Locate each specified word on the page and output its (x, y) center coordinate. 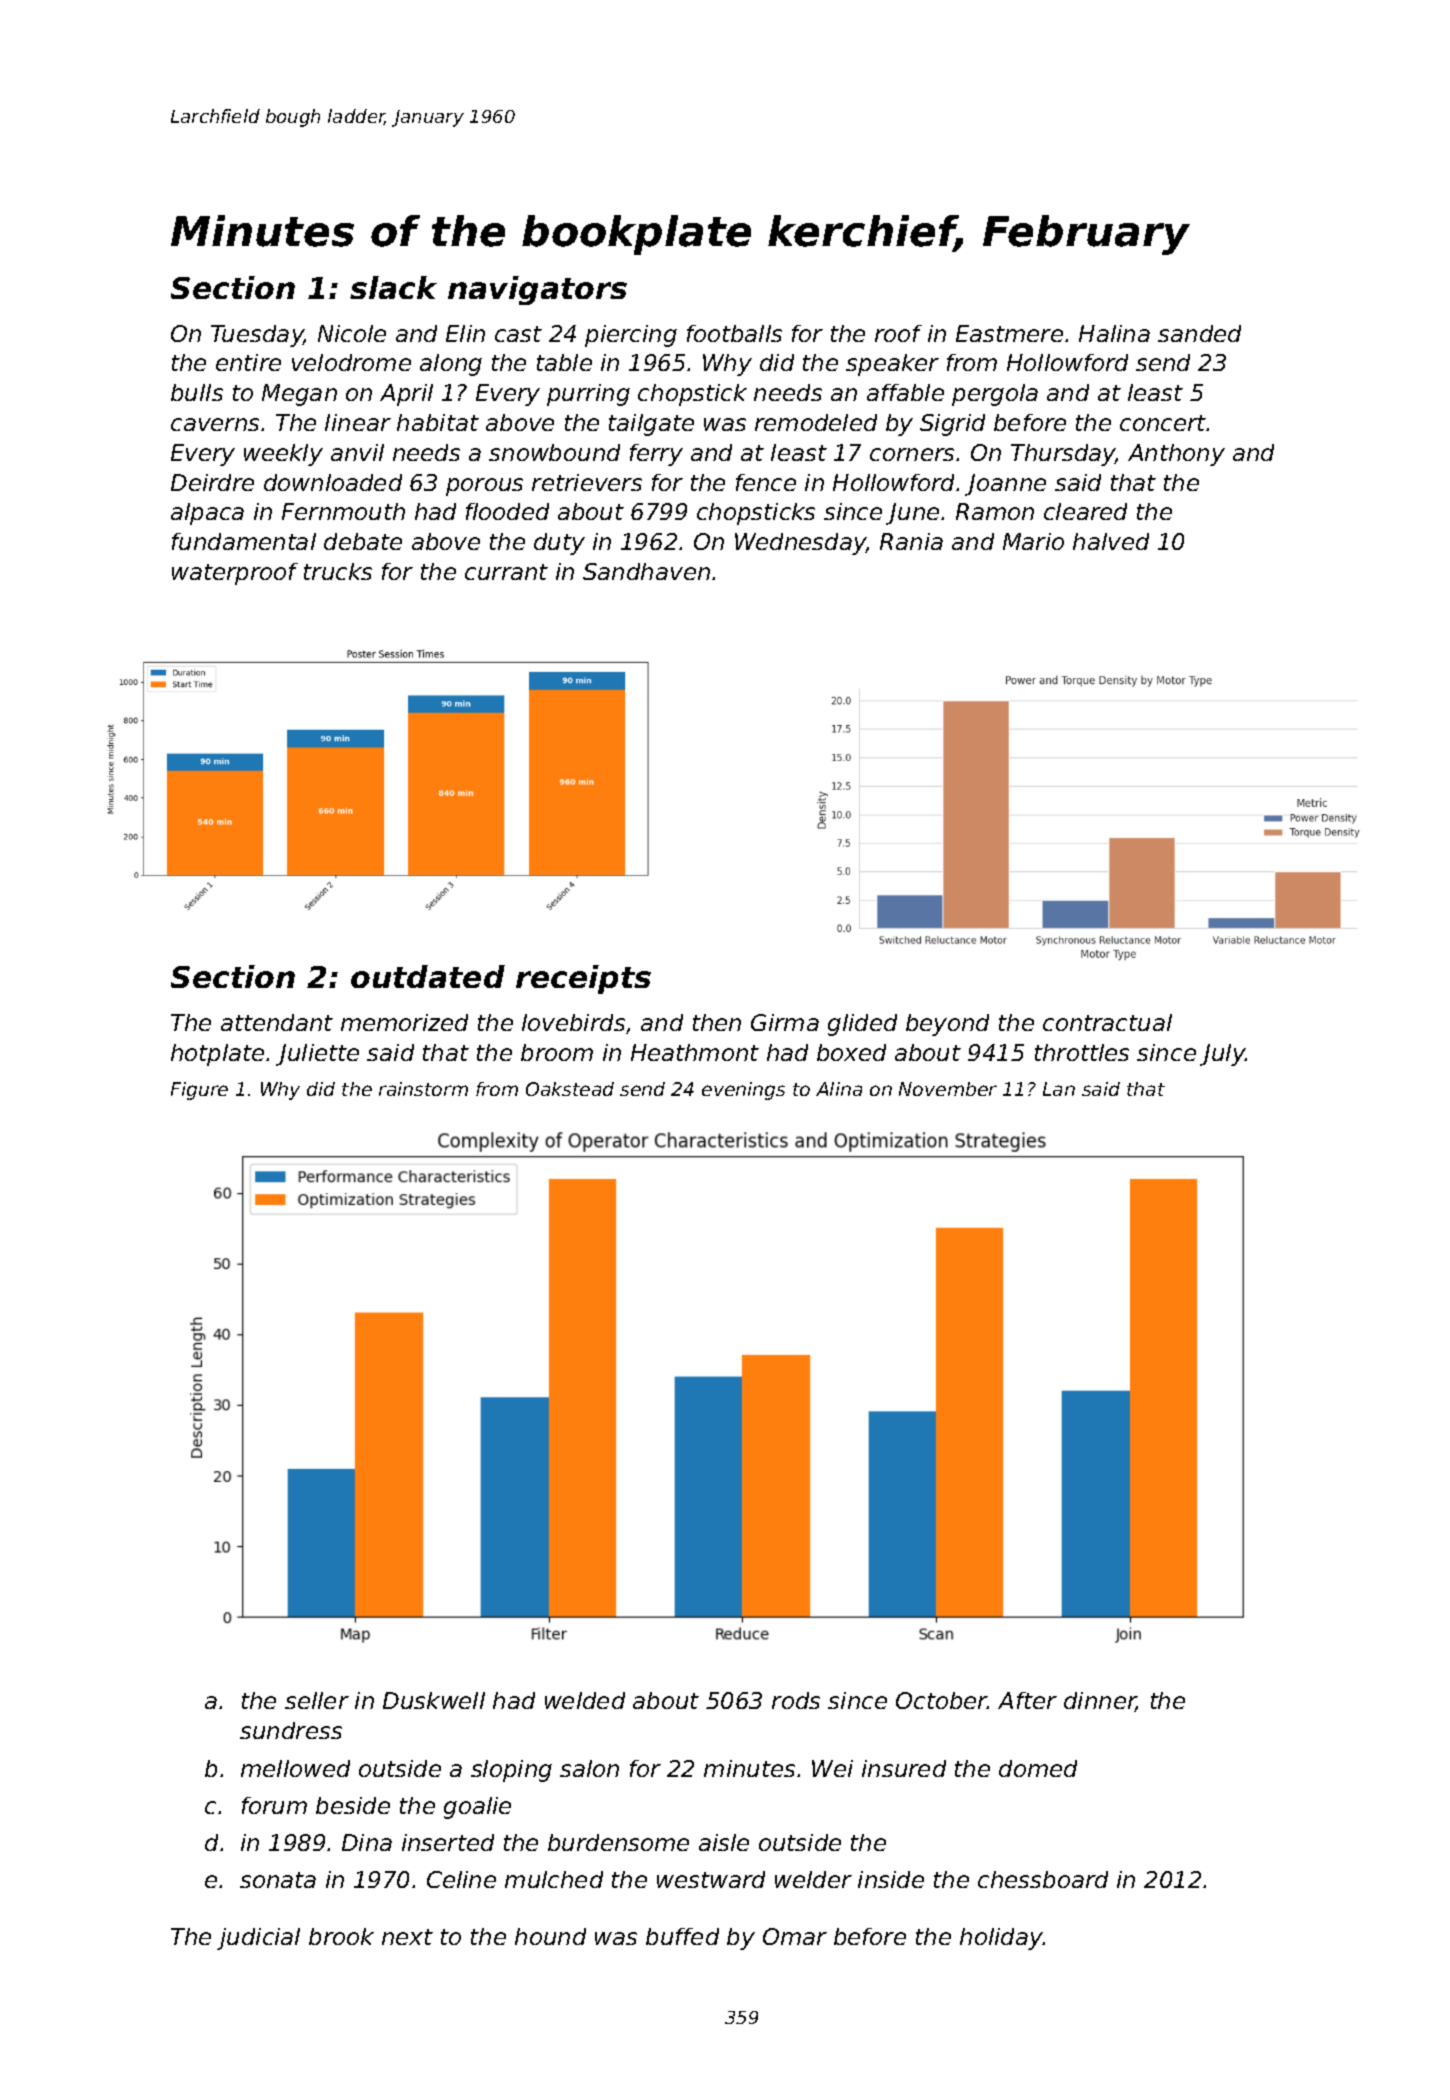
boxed (851, 1052)
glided (862, 1025)
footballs (734, 333)
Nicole (352, 333)
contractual (1107, 1022)
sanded (1199, 333)
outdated (428, 976)
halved (1111, 541)
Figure (199, 1091)
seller (317, 1700)
